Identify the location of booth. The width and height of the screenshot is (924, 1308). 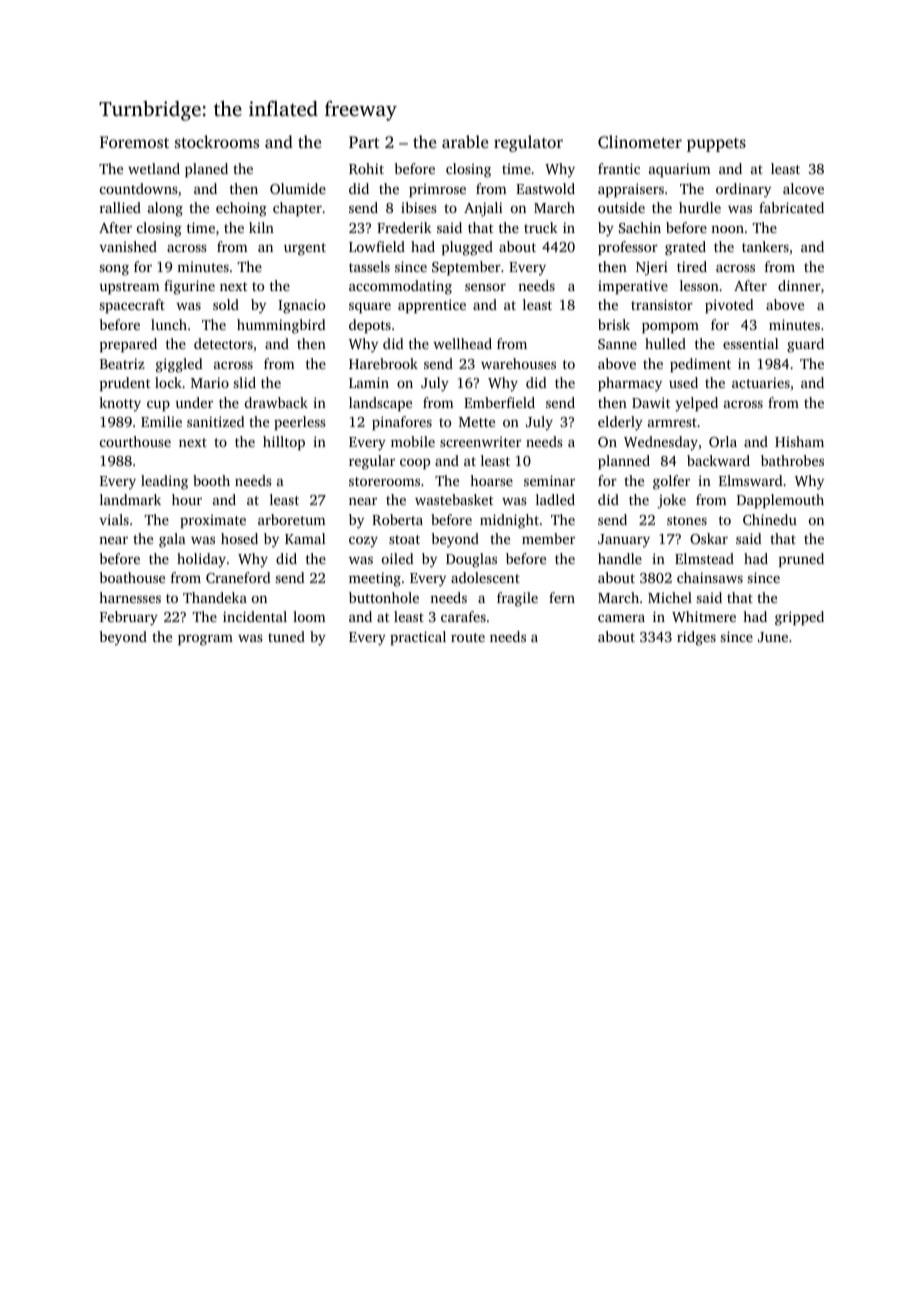
(211, 480).
